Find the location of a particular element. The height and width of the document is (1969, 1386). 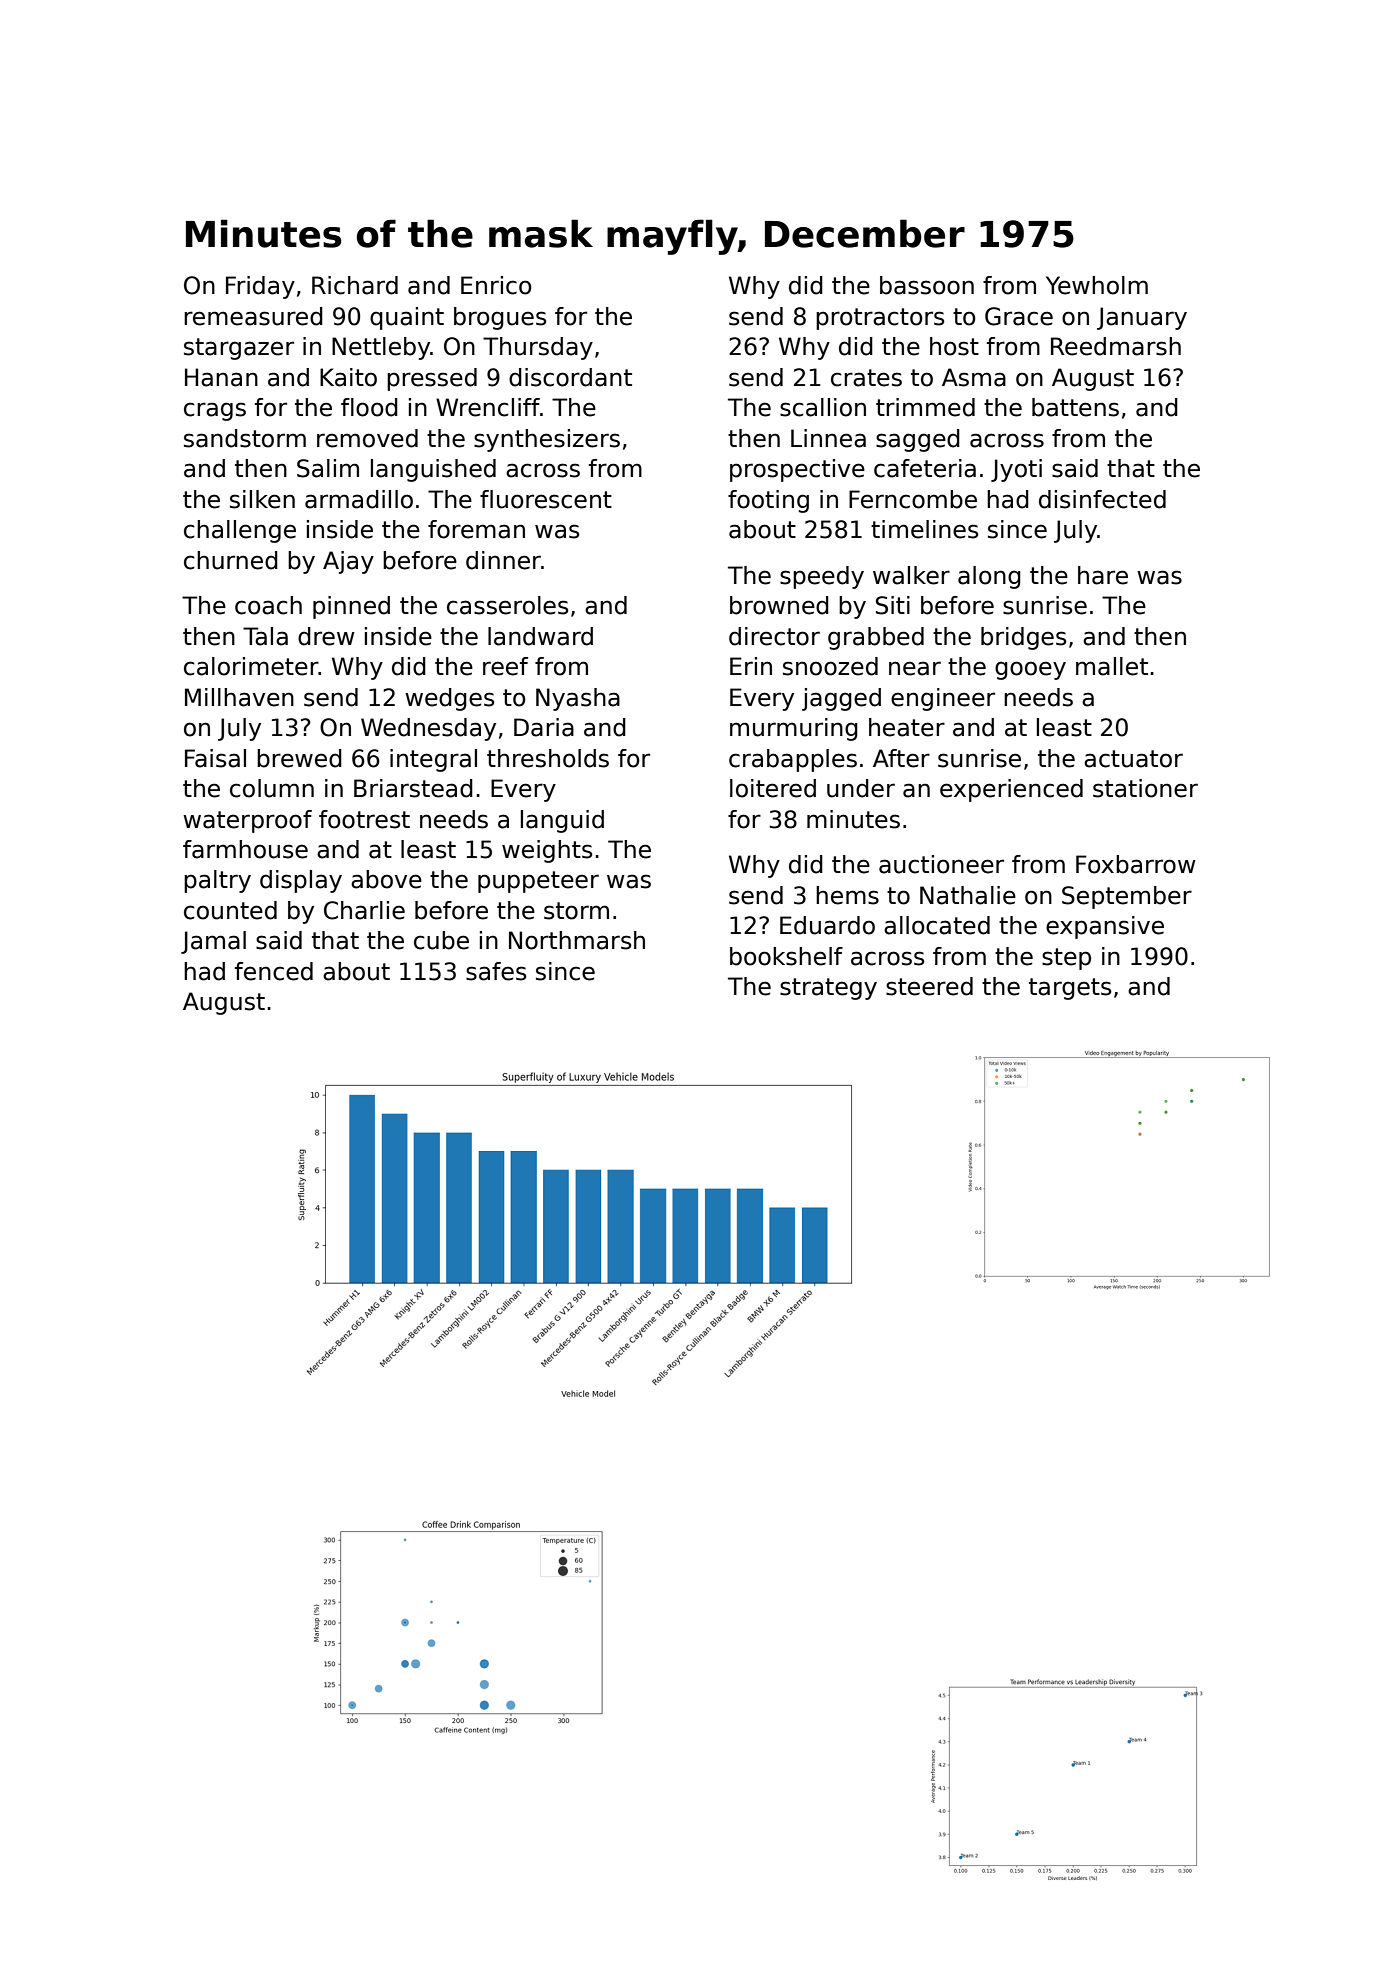

Richard is located at coordinates (355, 285).
